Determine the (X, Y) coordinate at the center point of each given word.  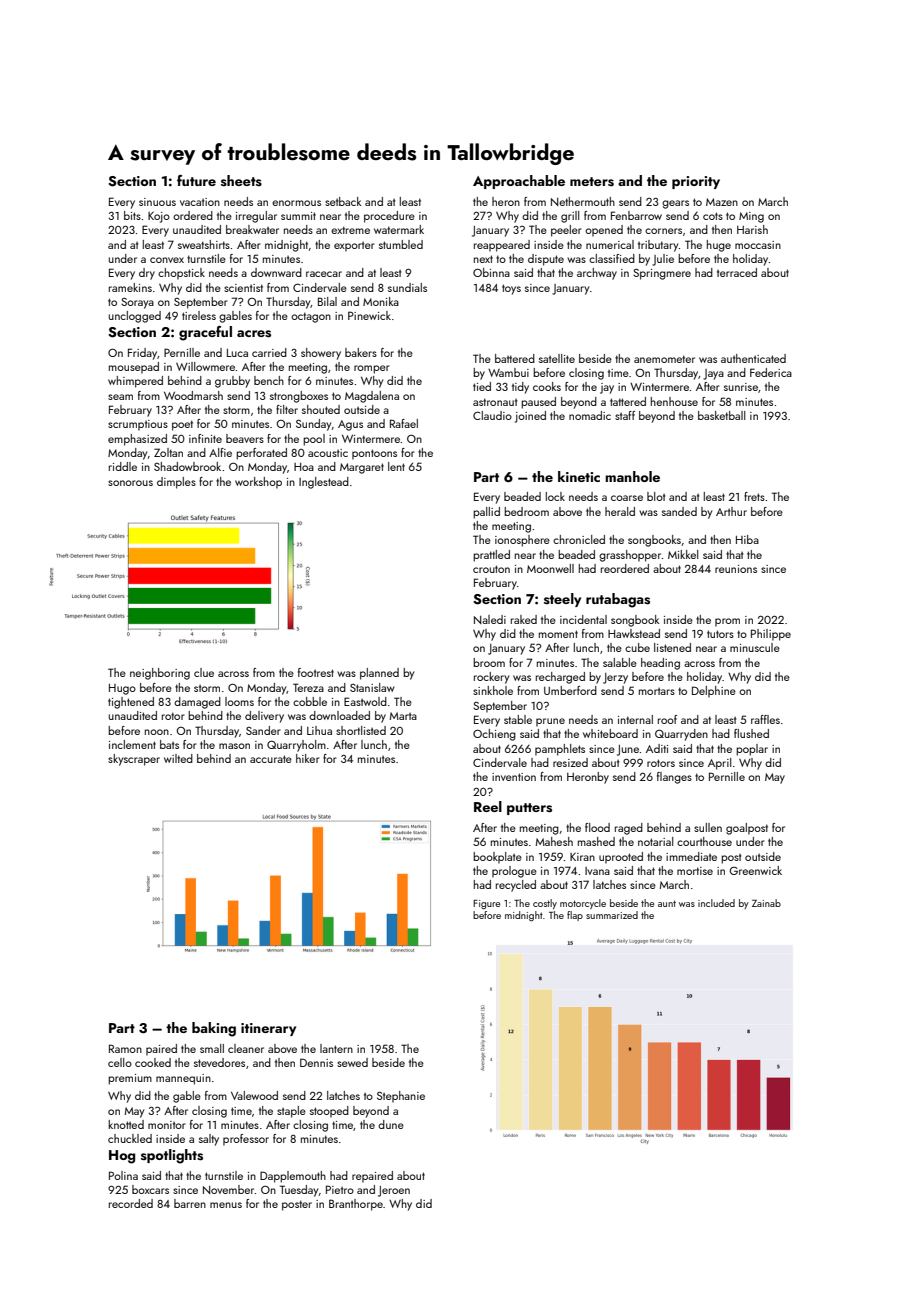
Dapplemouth (293, 1177)
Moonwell (550, 568)
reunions (736, 569)
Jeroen (394, 1191)
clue (204, 672)
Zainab (766, 903)
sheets (241, 181)
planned (379, 674)
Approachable (519, 182)
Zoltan (168, 452)
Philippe (771, 635)
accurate (271, 759)
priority (696, 182)
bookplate (497, 858)
